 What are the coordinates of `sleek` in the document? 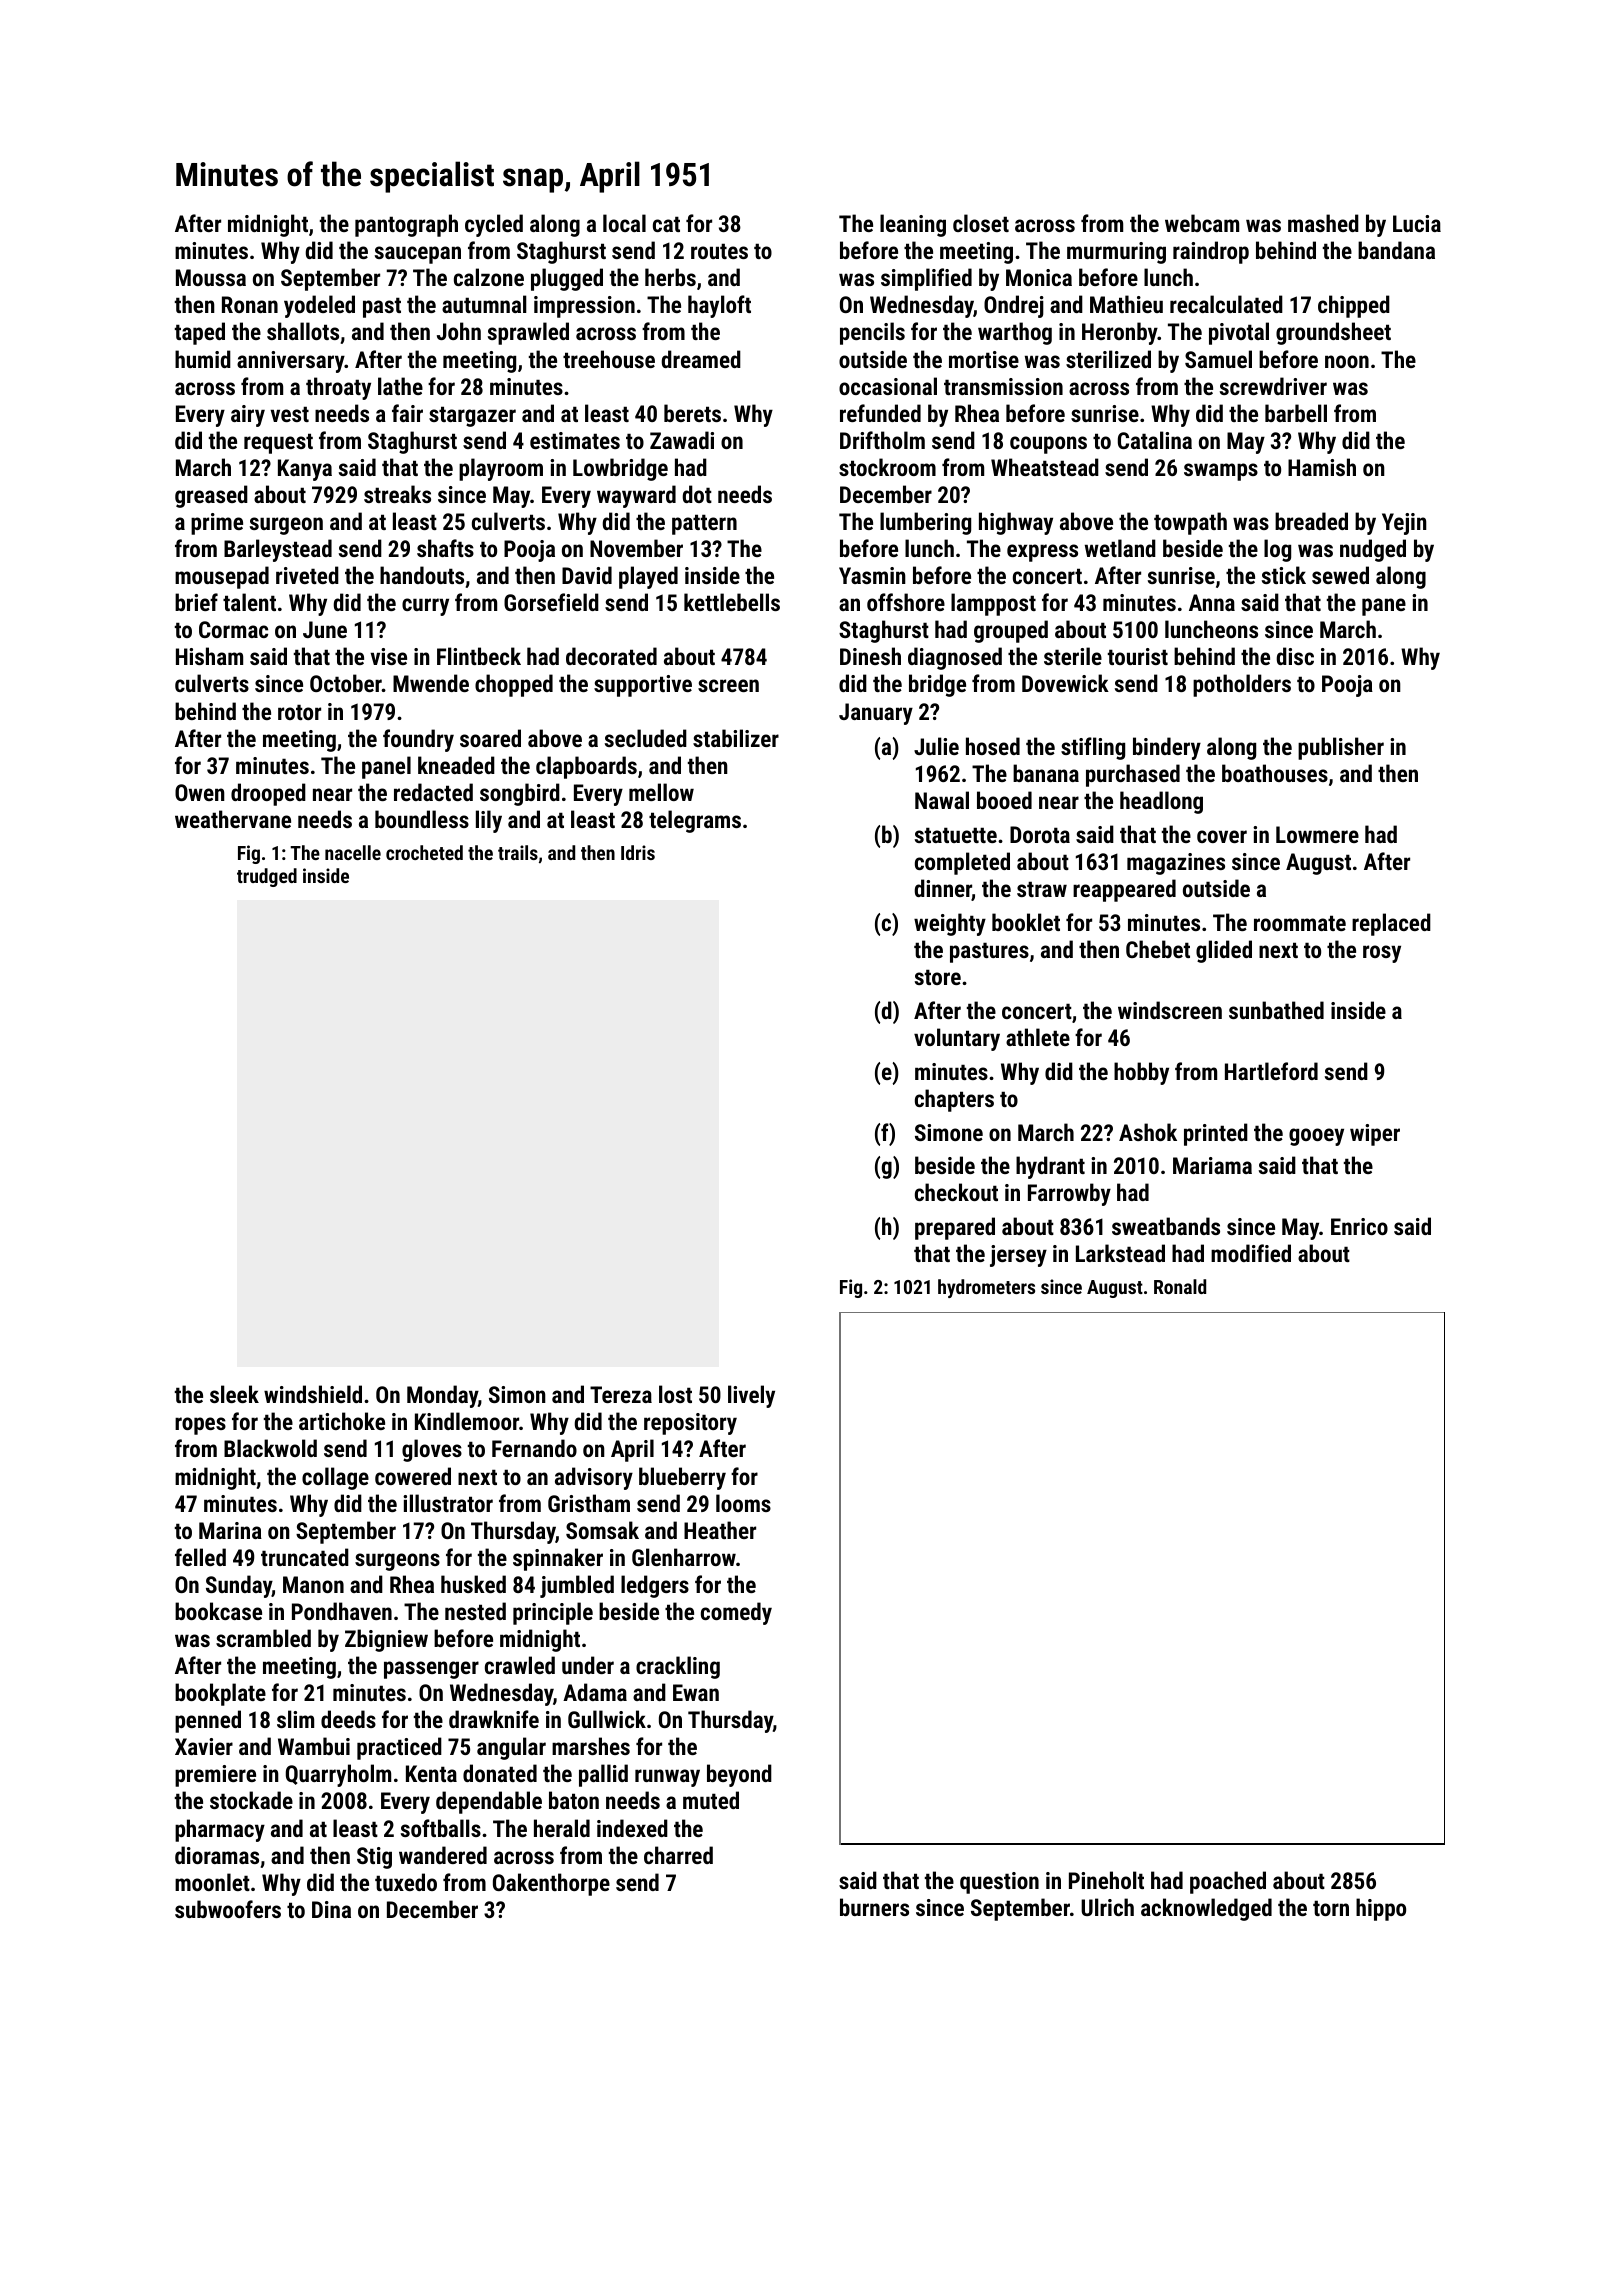 It's located at (234, 1394).
